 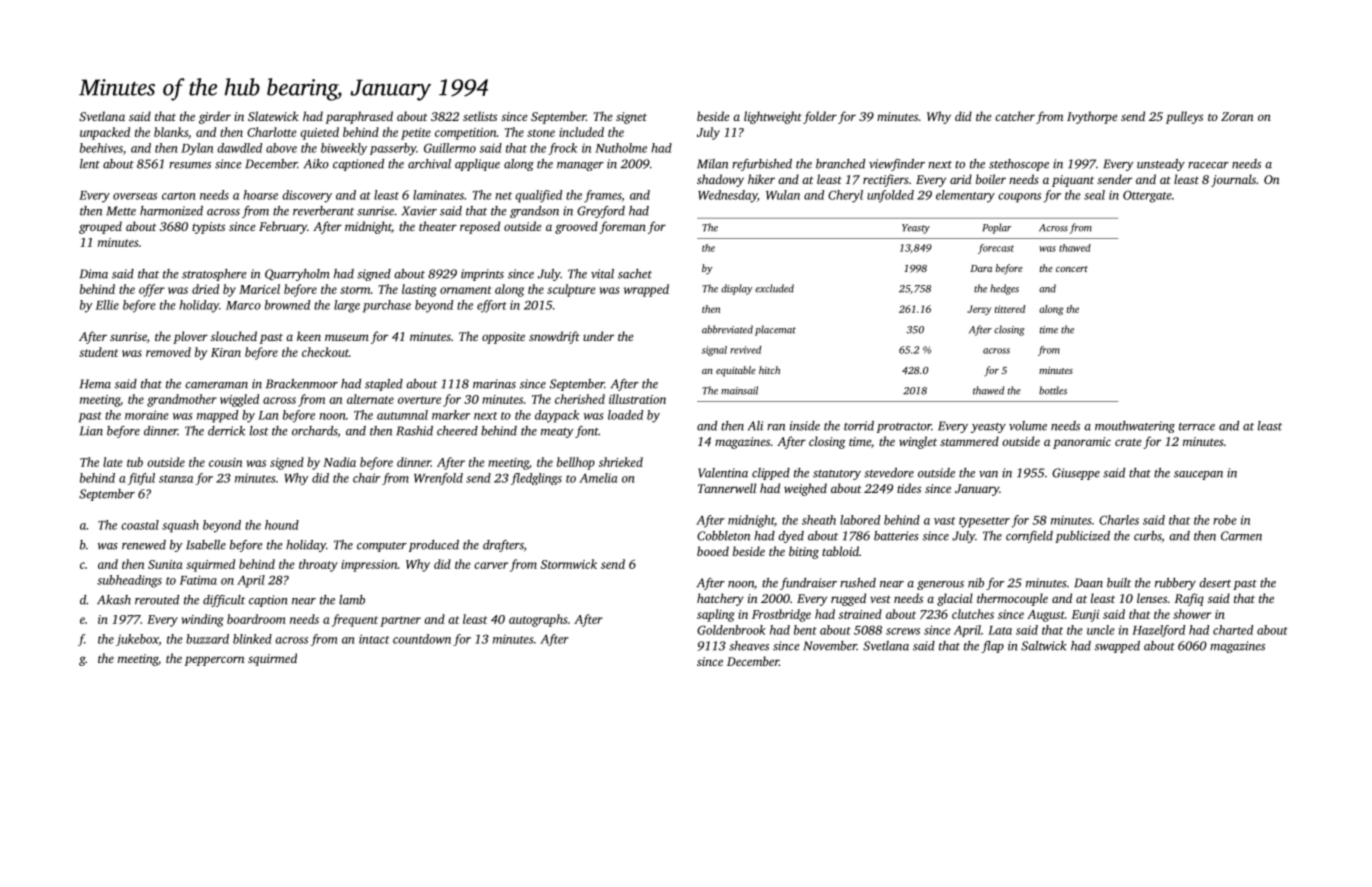 I want to click on Jerzy, so click(x=979, y=310).
